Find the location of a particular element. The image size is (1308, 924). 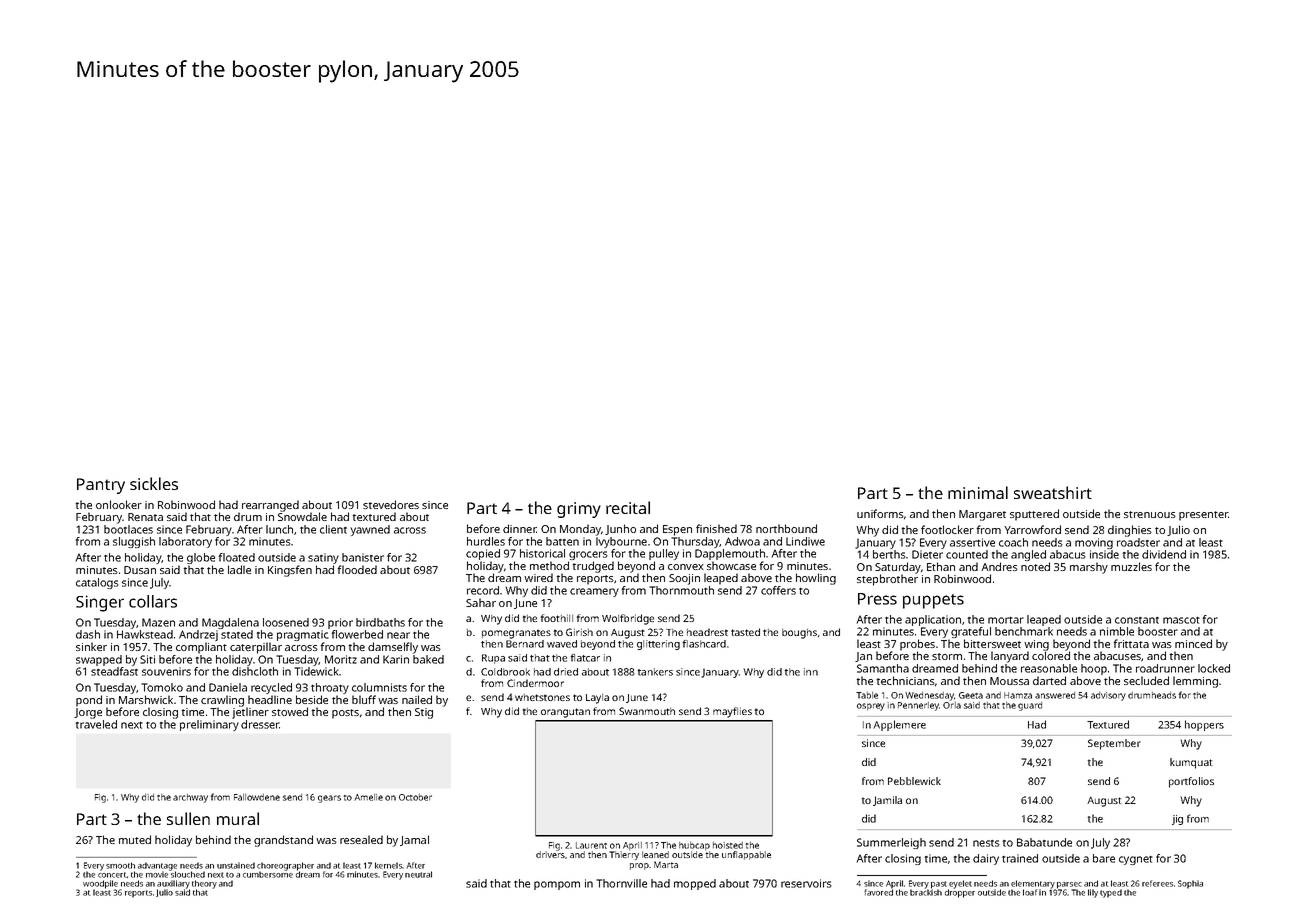

pompom is located at coordinates (557, 885).
